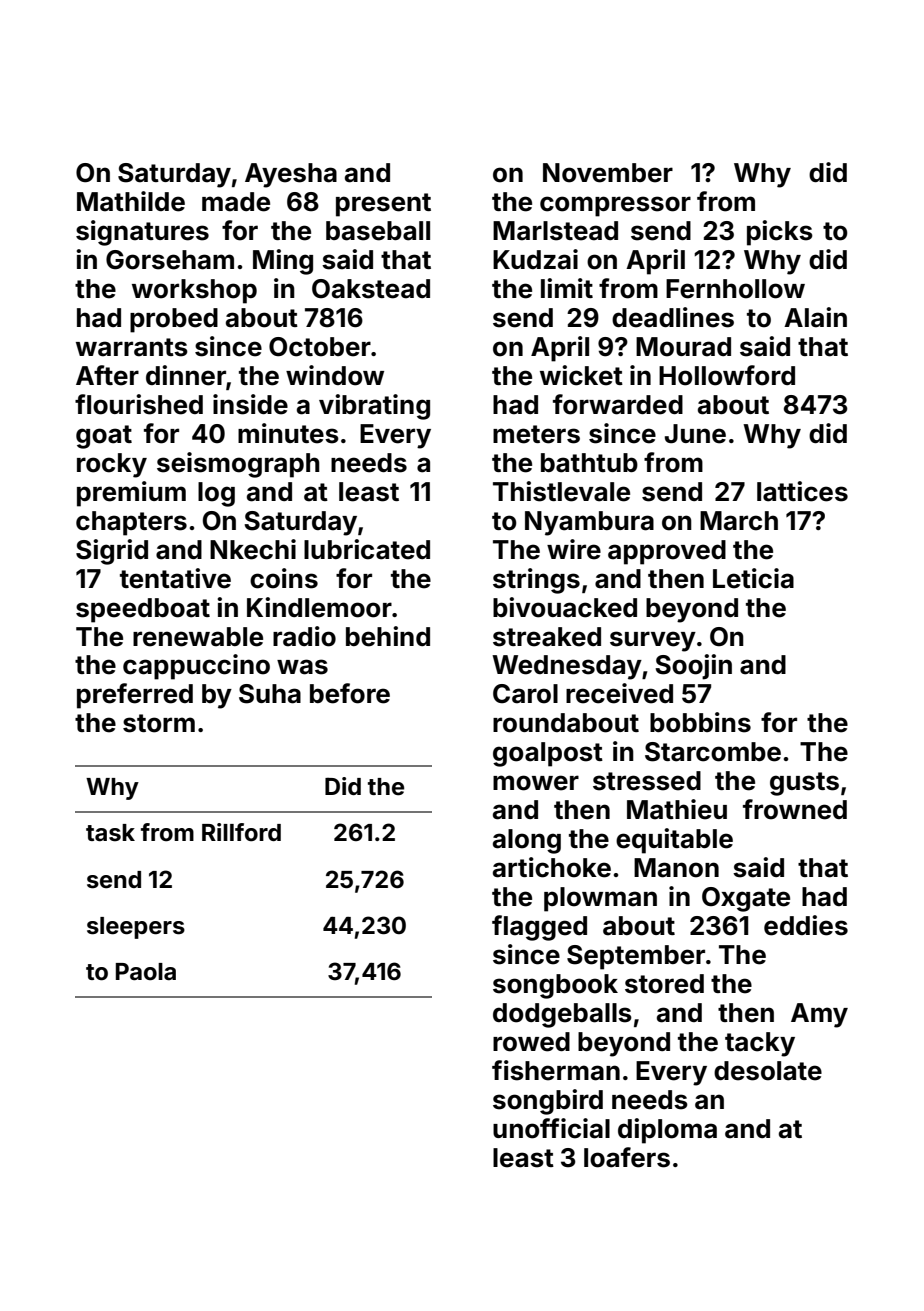  I want to click on Paola, so click(146, 972).
